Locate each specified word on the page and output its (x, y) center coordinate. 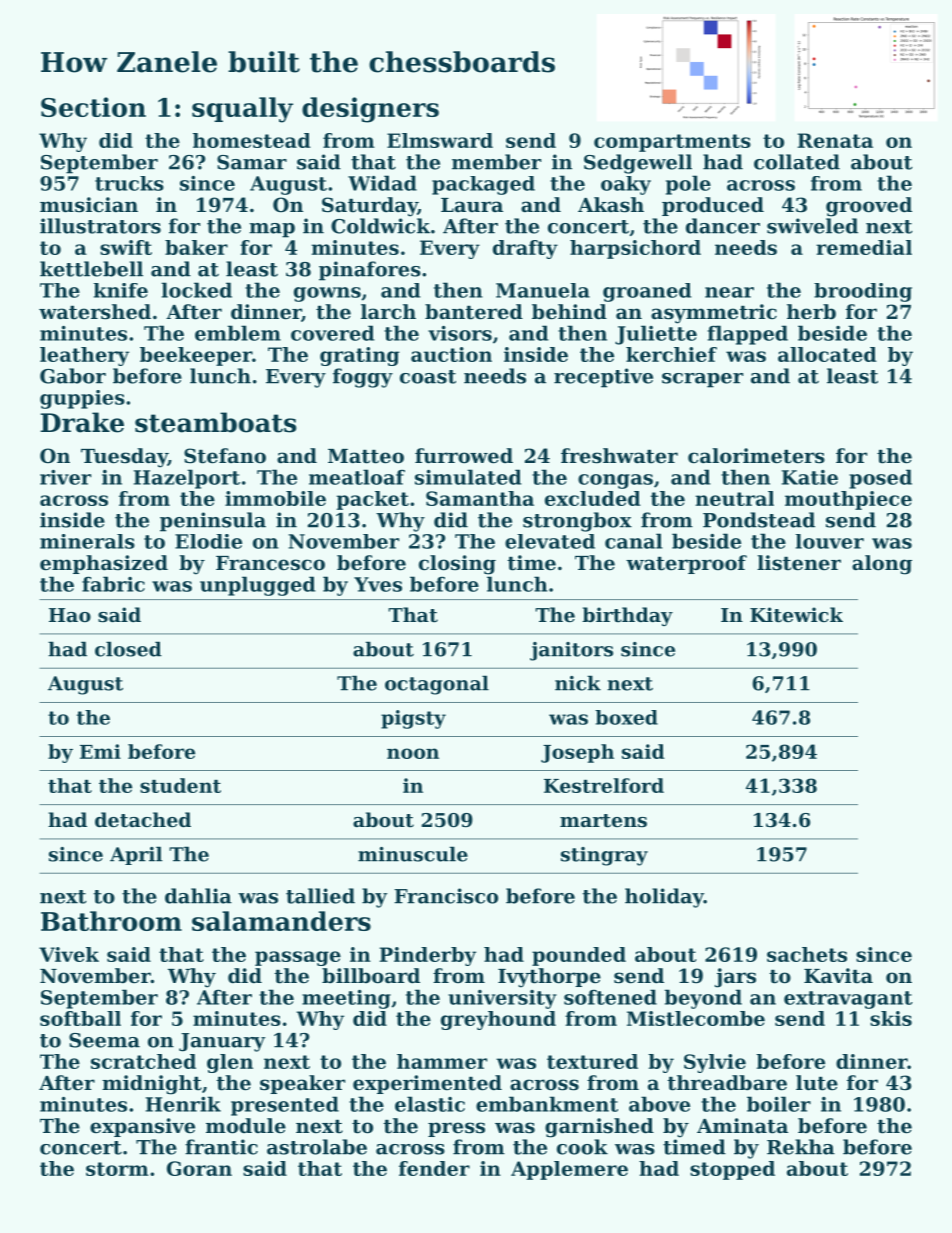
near (729, 292)
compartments (672, 143)
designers (370, 110)
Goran (199, 1168)
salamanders (281, 921)
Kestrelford (604, 785)
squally (242, 110)
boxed (626, 717)
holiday (664, 898)
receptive (603, 378)
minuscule (413, 854)
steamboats (215, 422)
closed (128, 649)
